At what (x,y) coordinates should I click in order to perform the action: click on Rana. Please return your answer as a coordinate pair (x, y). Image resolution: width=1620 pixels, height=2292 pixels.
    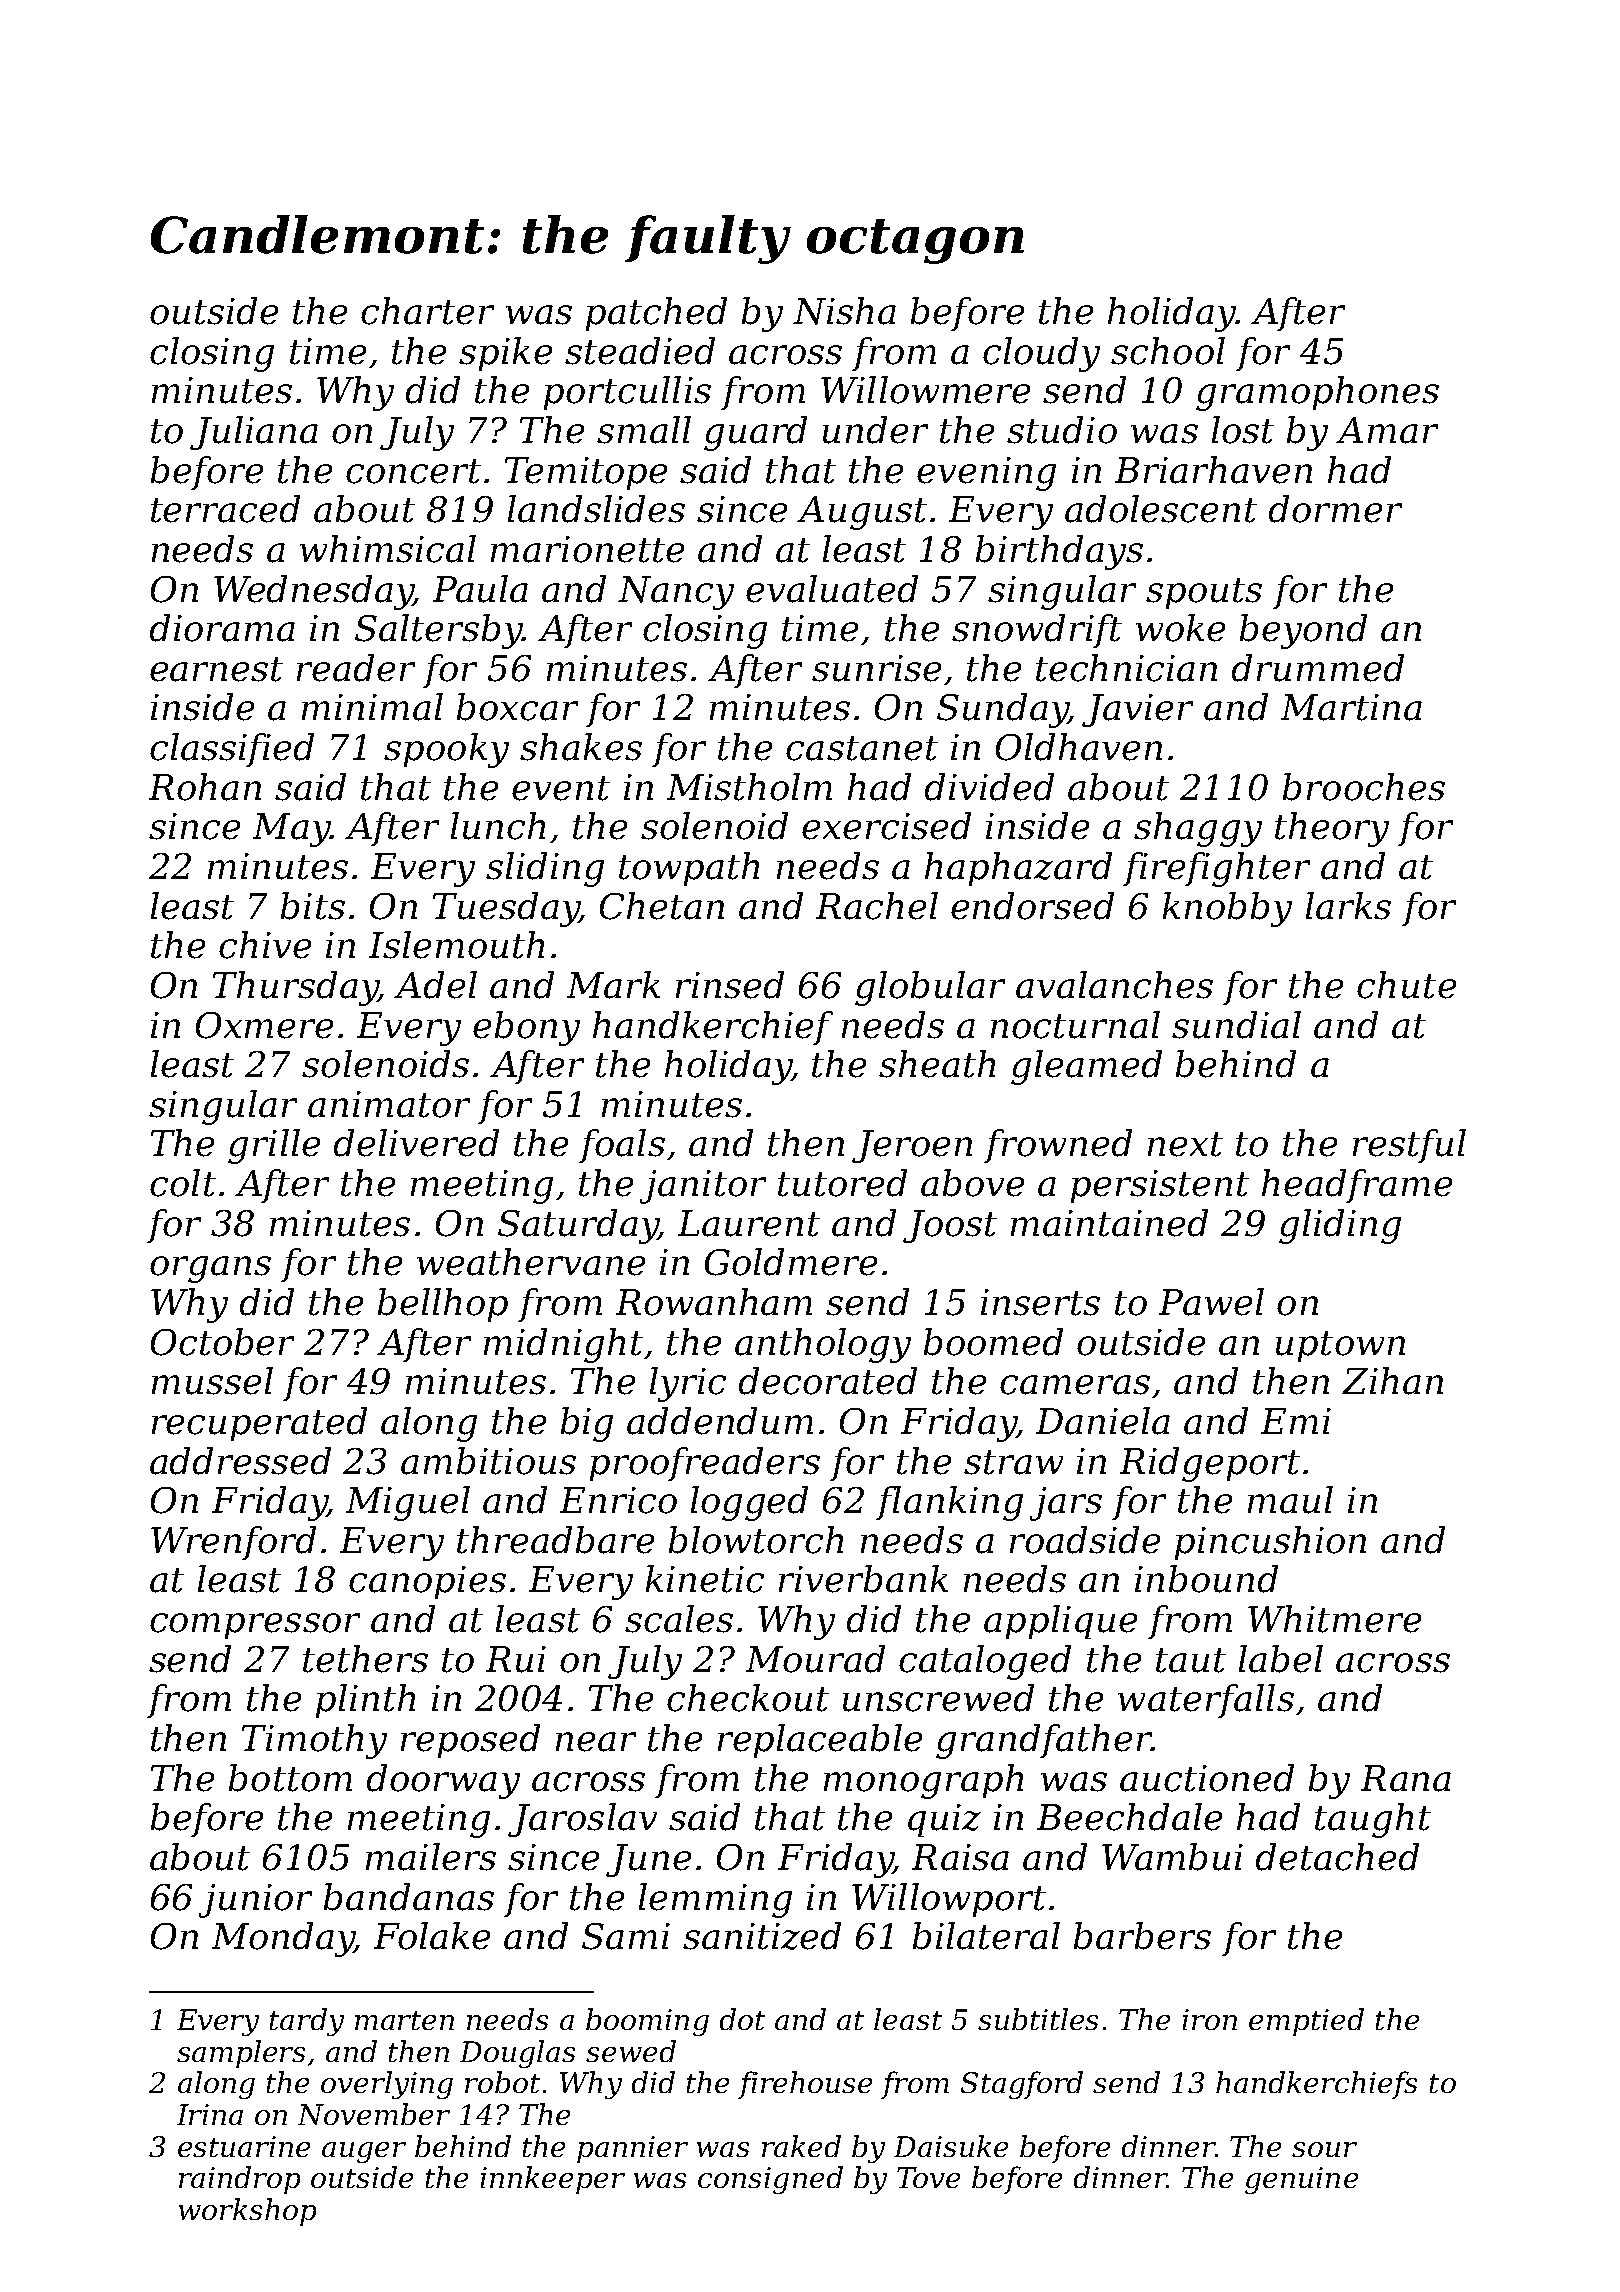
    Looking at the image, I should click on (1406, 1778).
